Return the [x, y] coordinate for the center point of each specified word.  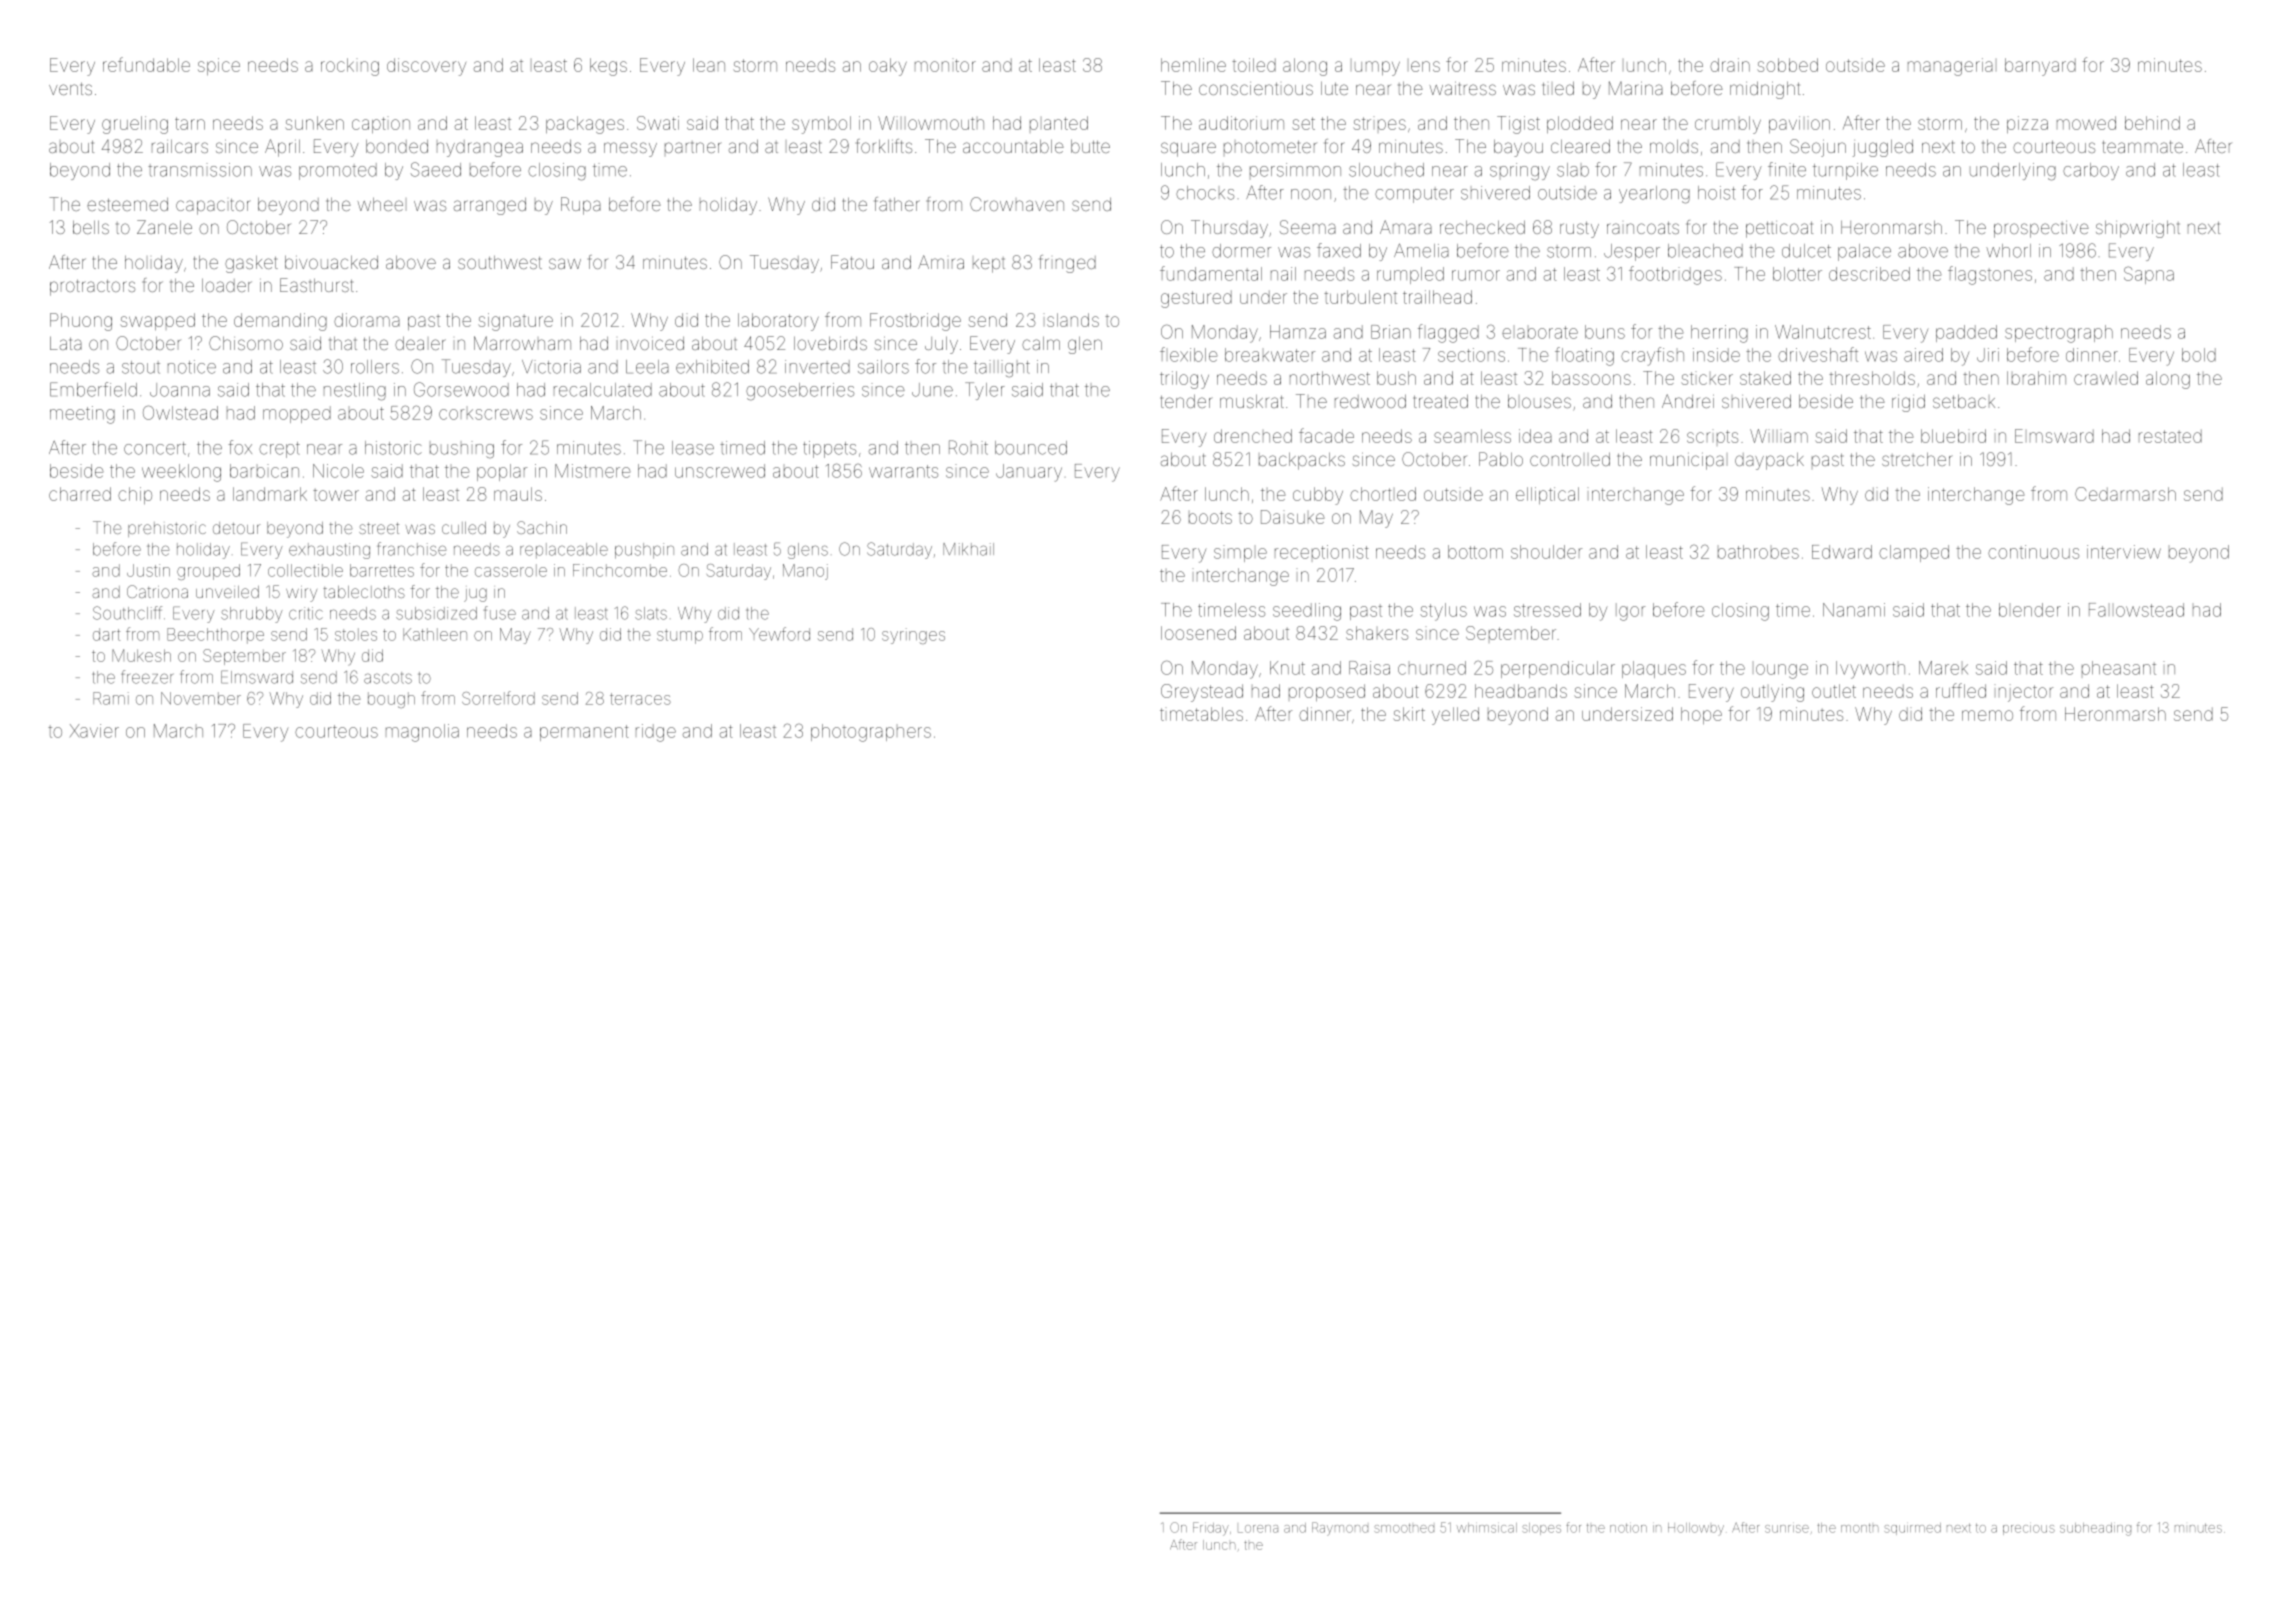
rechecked [1482, 227]
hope [1701, 715]
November [201, 698]
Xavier [94, 731]
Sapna [2149, 275]
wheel [380, 204]
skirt [1409, 714]
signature [515, 322]
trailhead [1437, 297]
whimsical [1487, 1528]
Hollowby [1696, 1529]
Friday [1211, 1529]
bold [2199, 355]
